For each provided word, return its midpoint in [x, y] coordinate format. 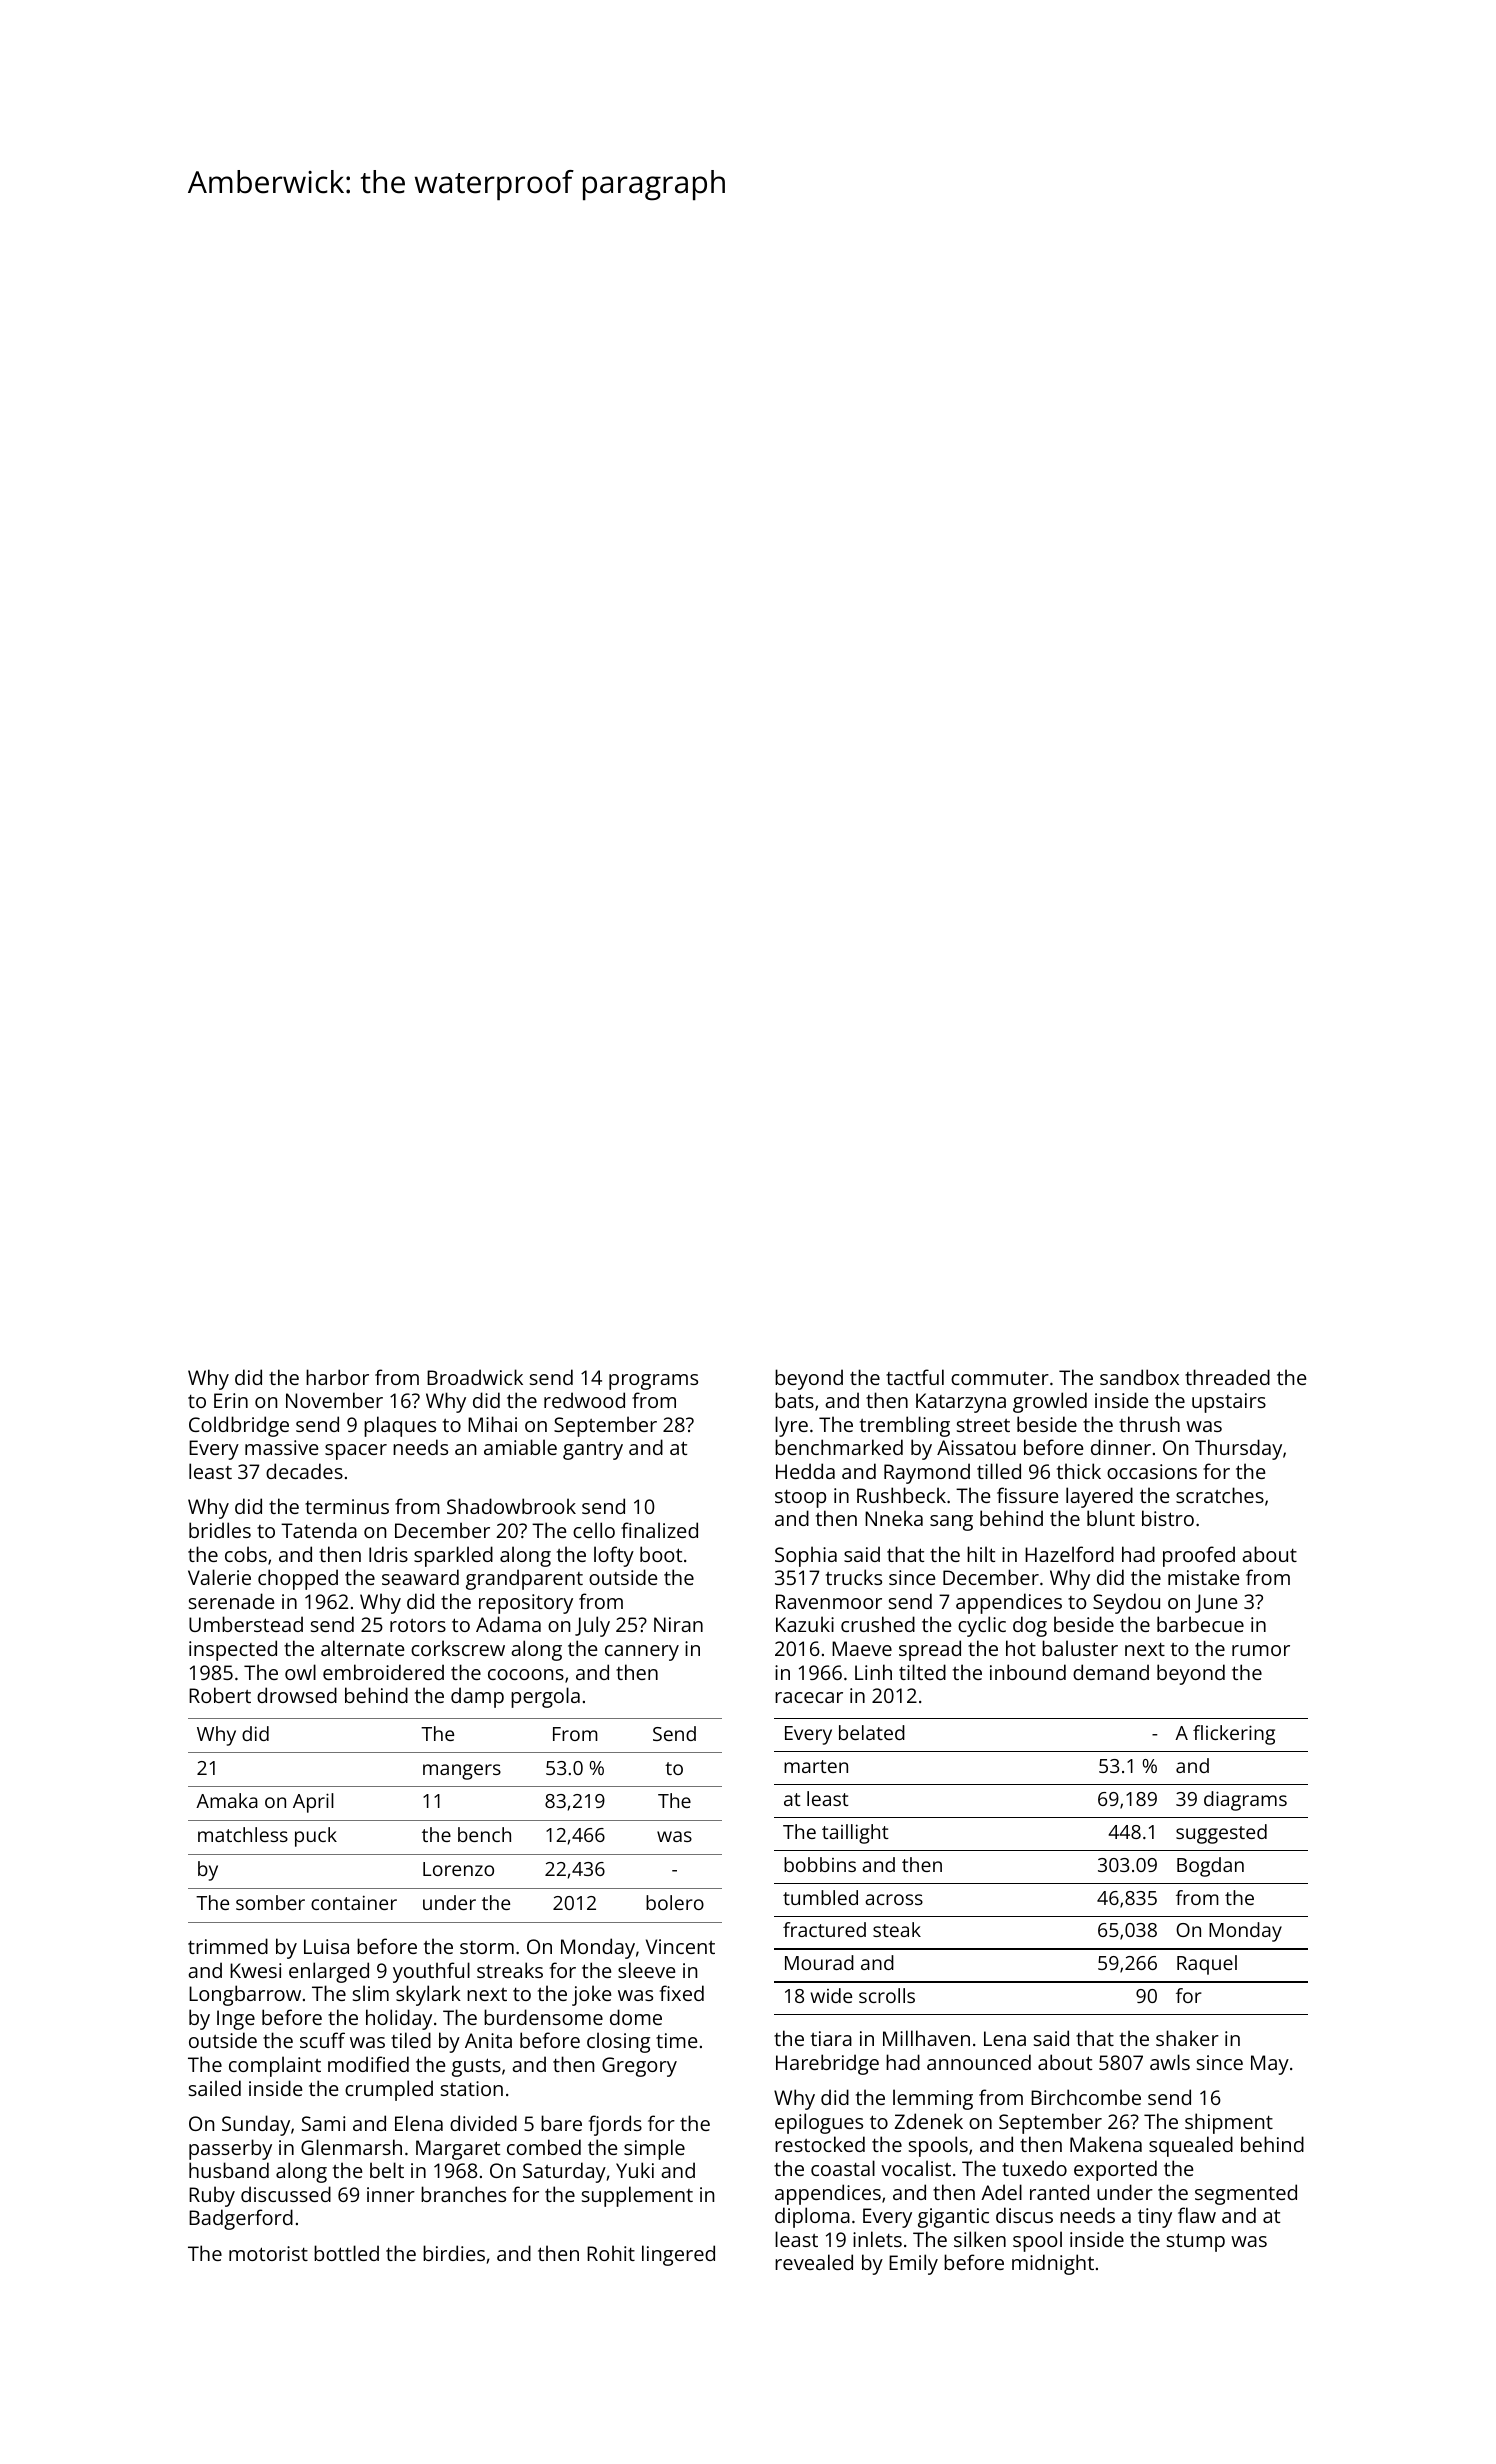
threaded [1227, 1377]
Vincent [680, 1946]
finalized [659, 1530]
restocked [820, 2144]
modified [368, 2064]
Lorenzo [458, 1869]
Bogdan [1210, 1867]
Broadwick [475, 1377]
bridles [220, 1530]
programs [653, 1382]
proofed [1199, 1556]
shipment [1229, 2123]
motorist [268, 2253]
